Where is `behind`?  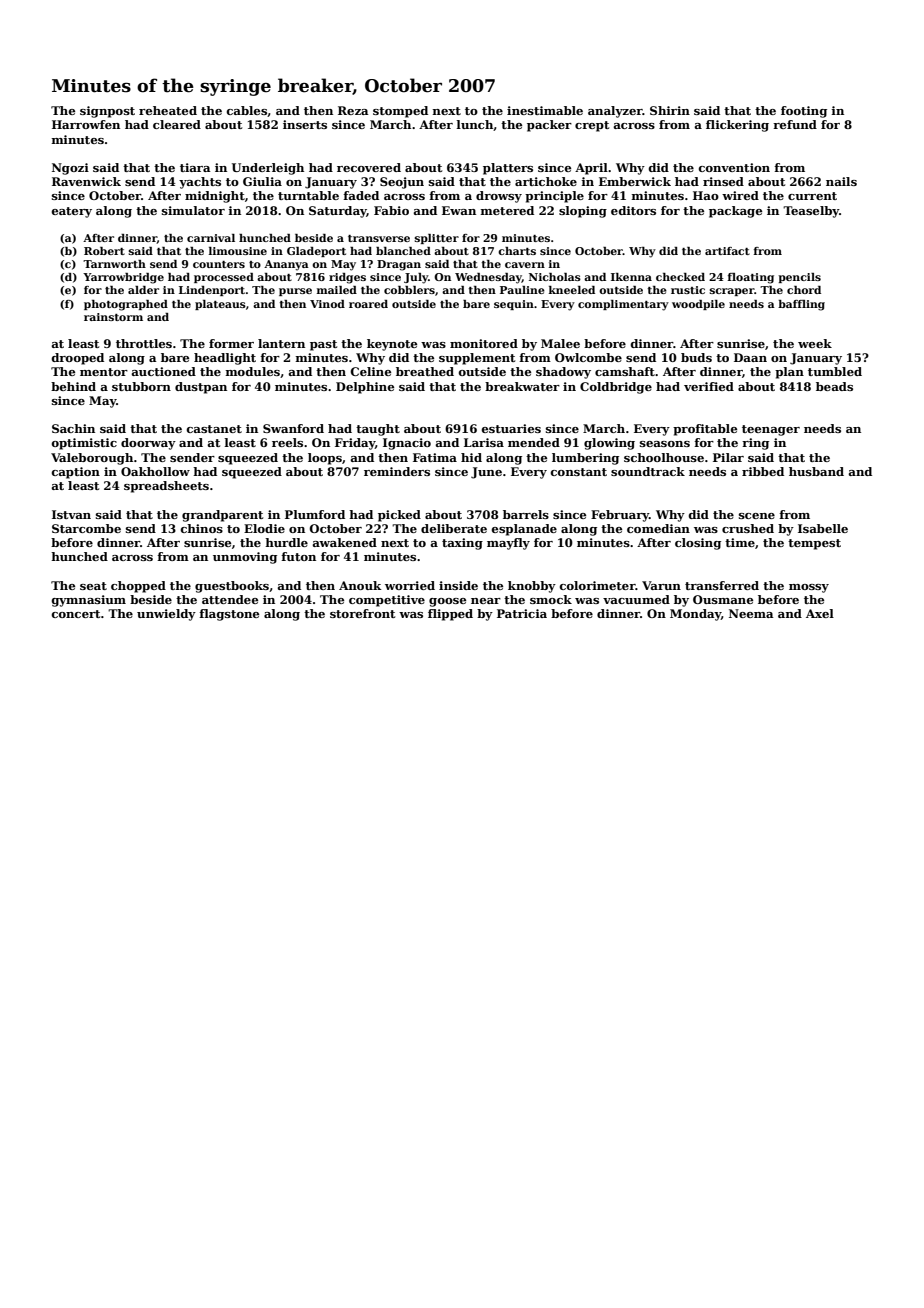
behind is located at coordinates (73, 386).
